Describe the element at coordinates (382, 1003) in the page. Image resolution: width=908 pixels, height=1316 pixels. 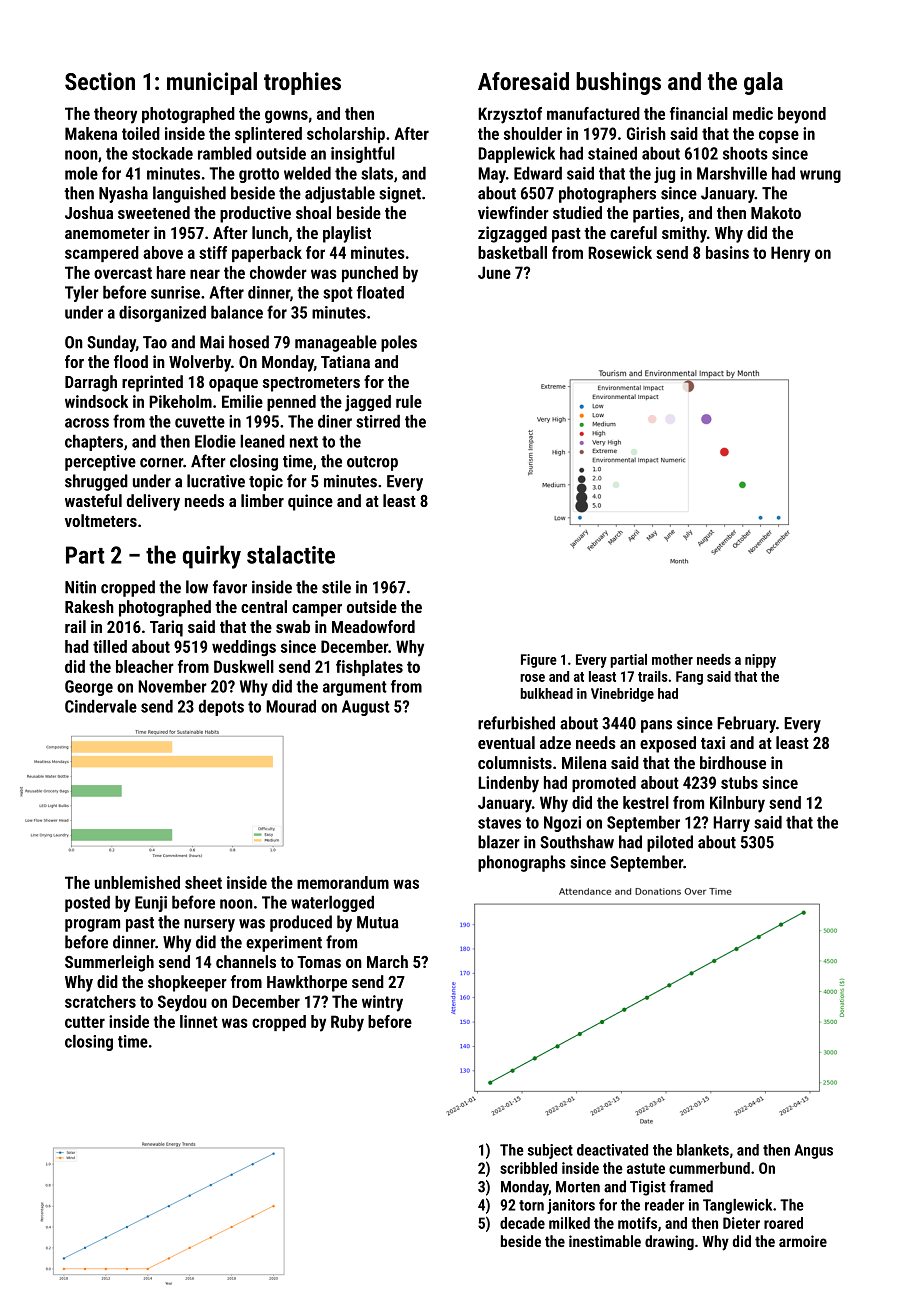
I see `wintry` at that location.
